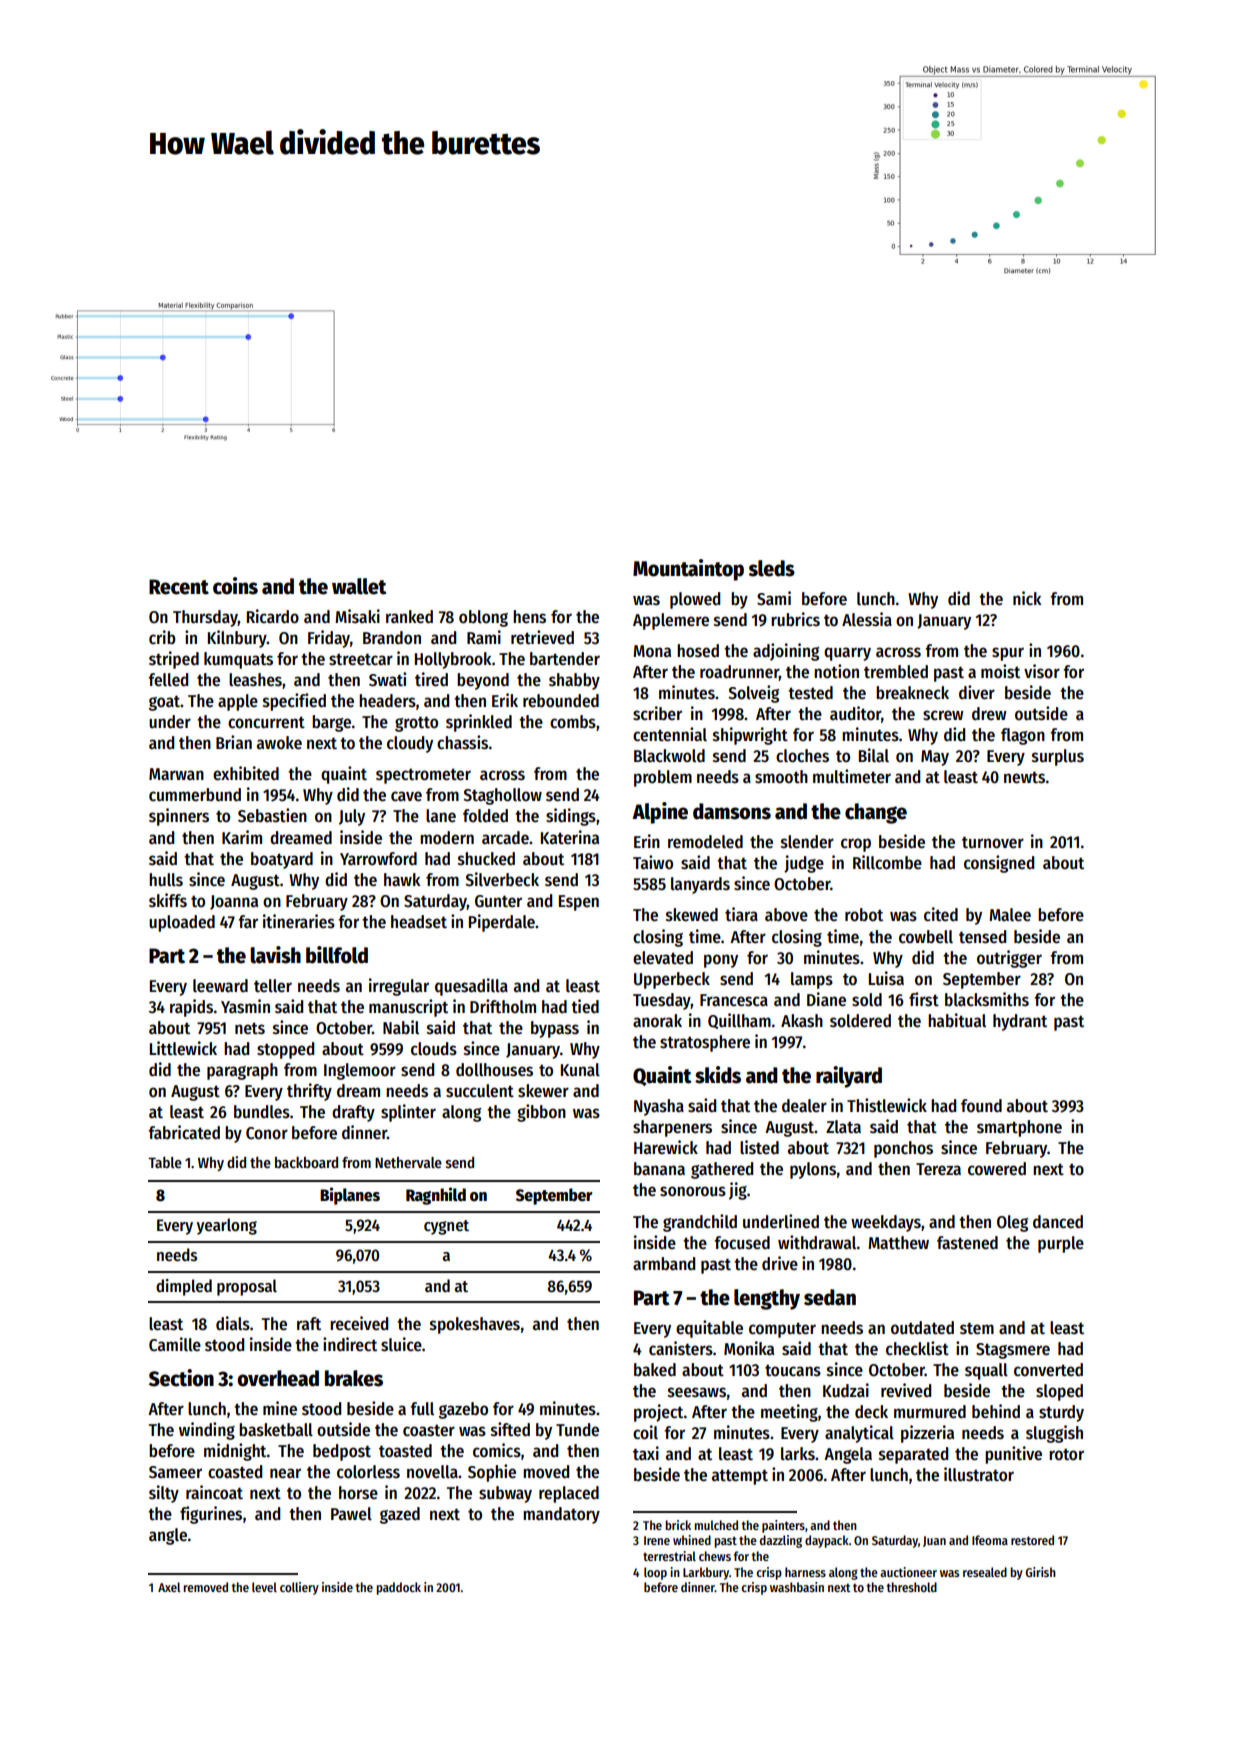  Describe the element at coordinates (657, 1021) in the page. I see `anorak` at that location.
